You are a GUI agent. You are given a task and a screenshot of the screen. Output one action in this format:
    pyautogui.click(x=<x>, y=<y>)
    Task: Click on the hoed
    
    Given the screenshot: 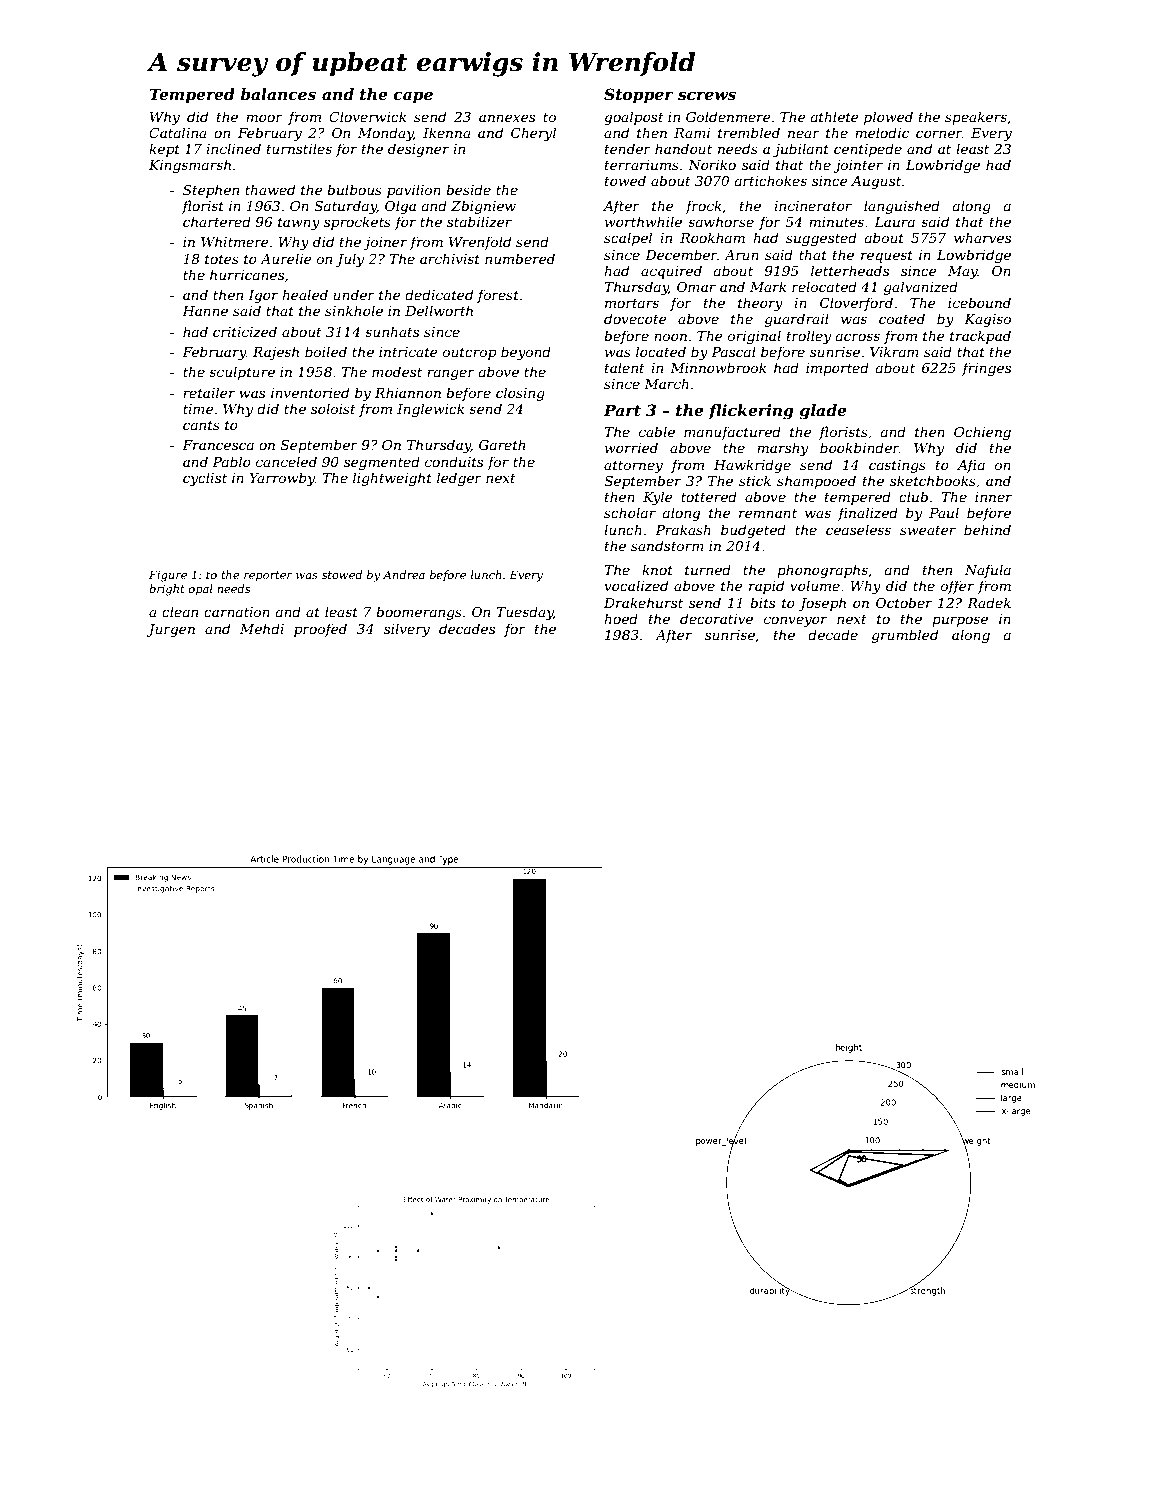 What is the action you would take?
    pyautogui.click(x=621, y=618)
